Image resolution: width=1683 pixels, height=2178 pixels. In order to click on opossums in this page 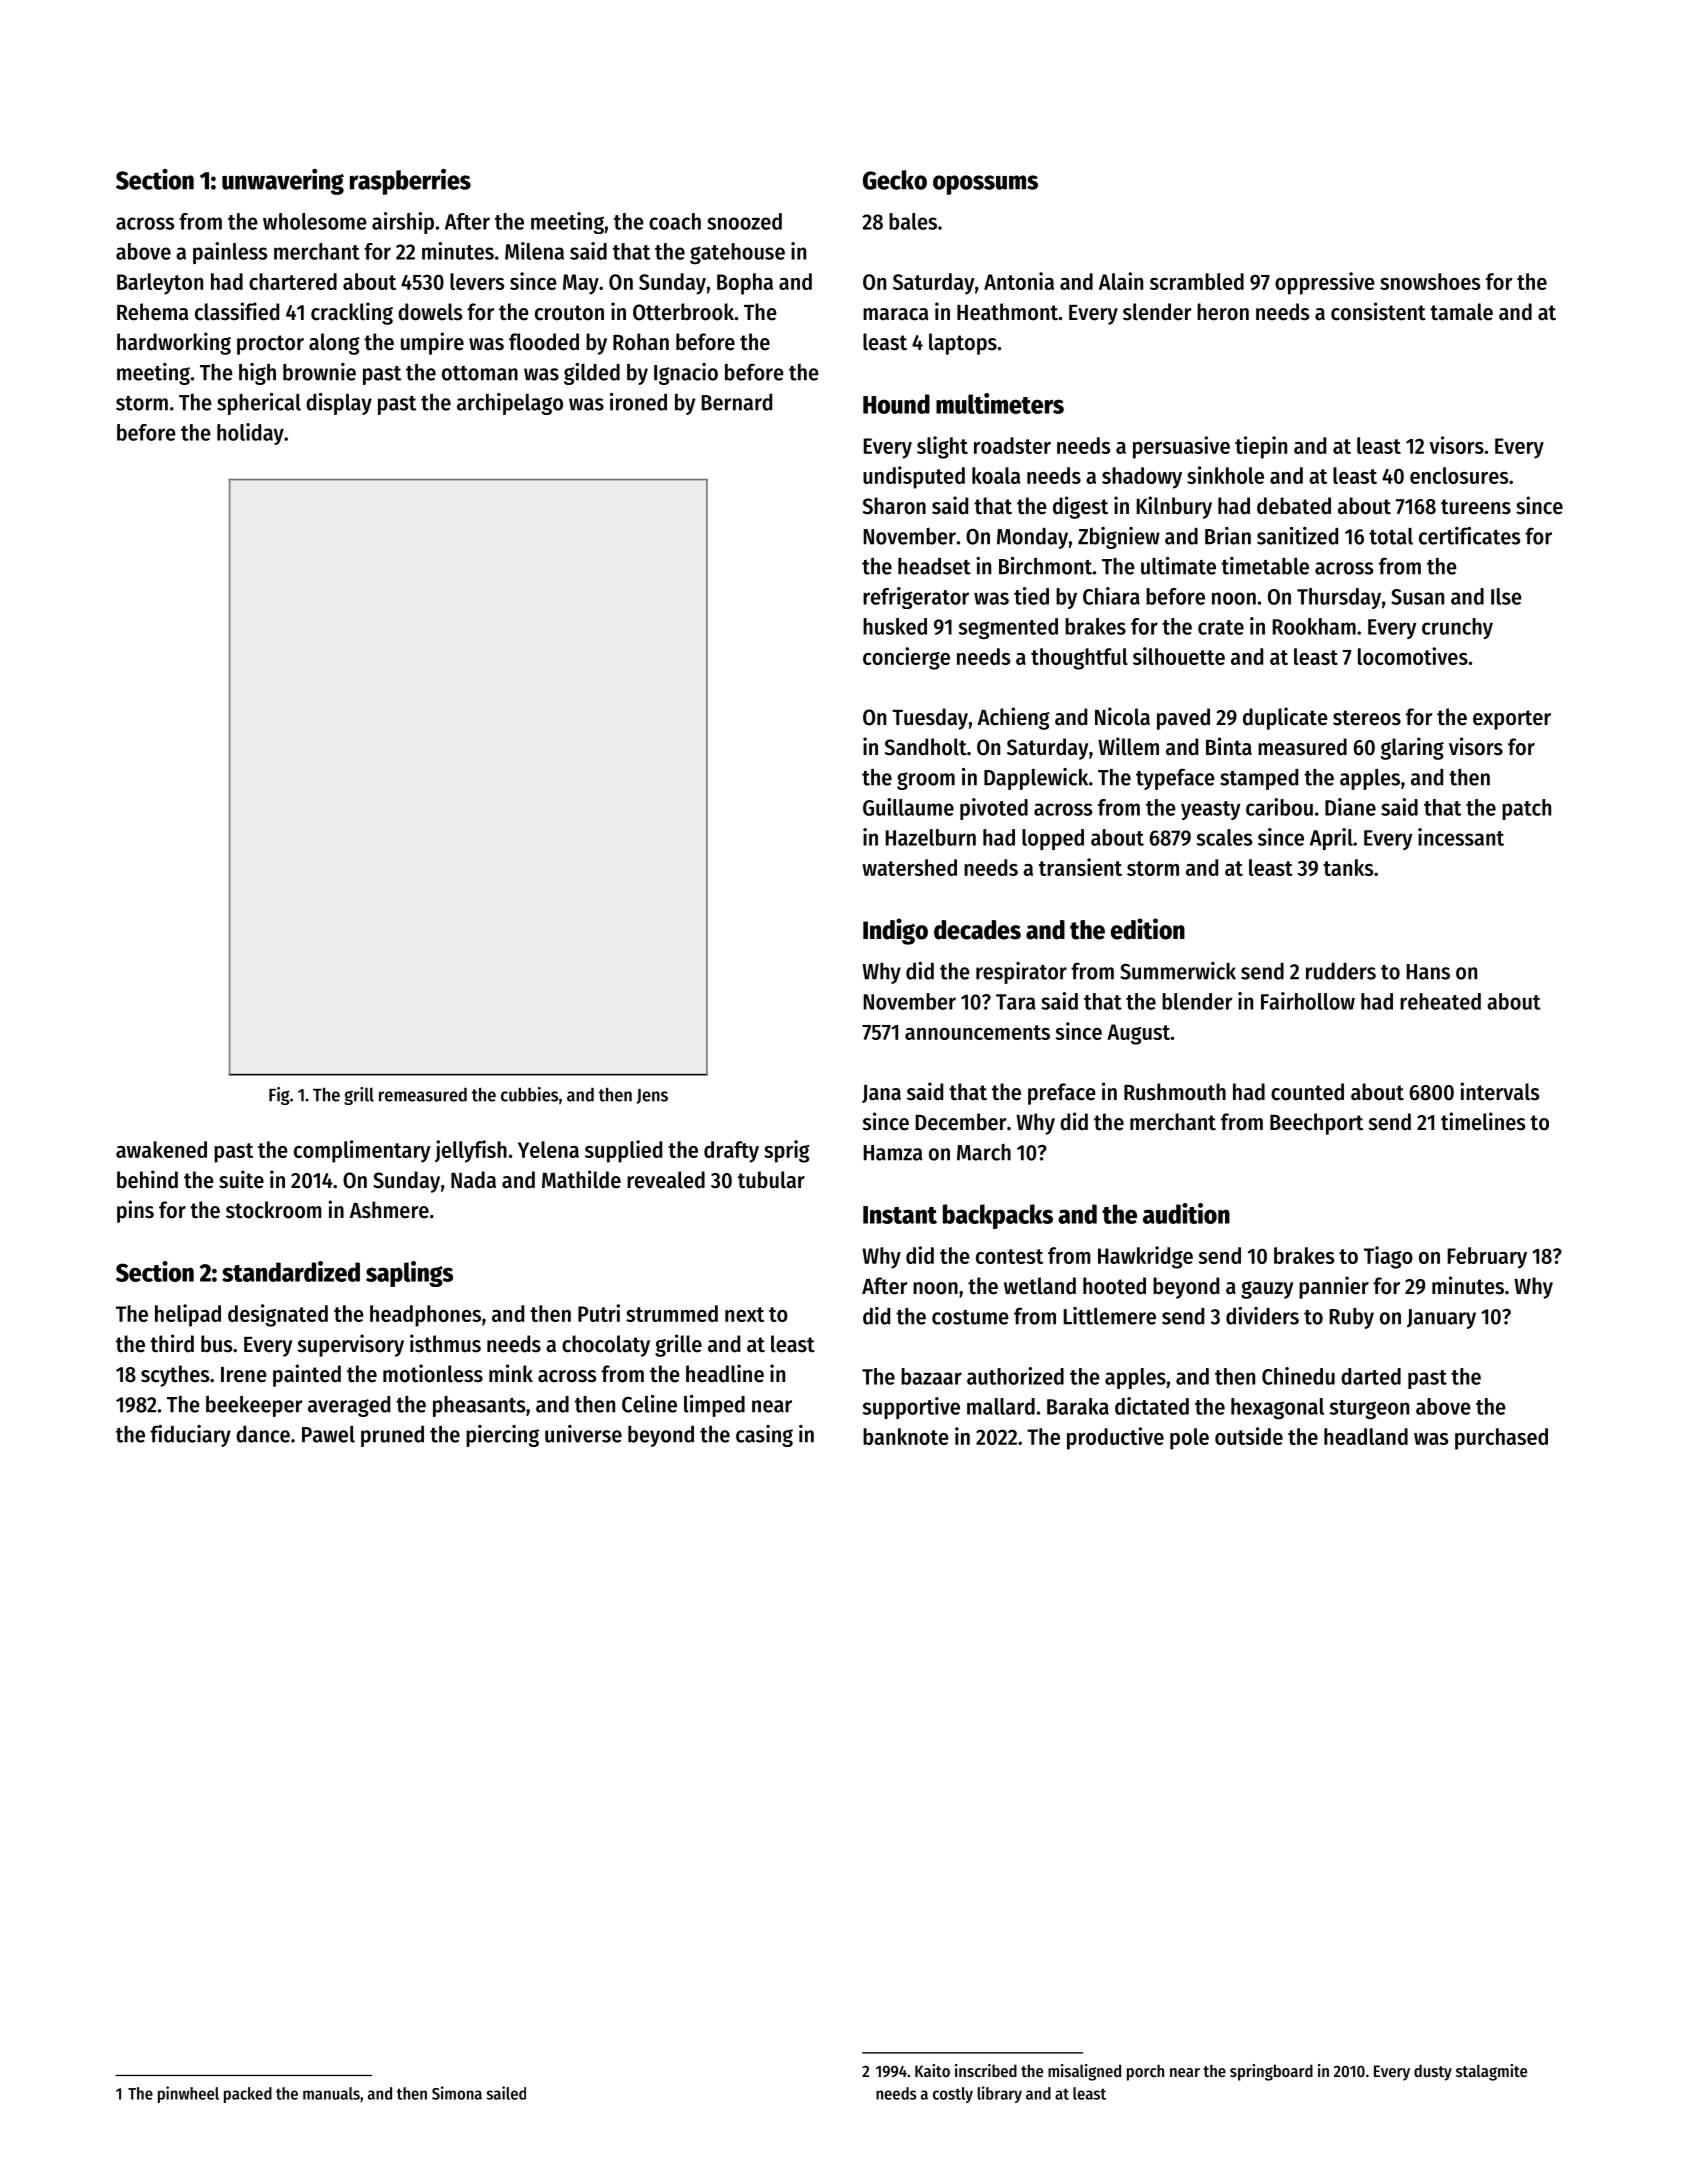, I will do `click(985, 185)`.
